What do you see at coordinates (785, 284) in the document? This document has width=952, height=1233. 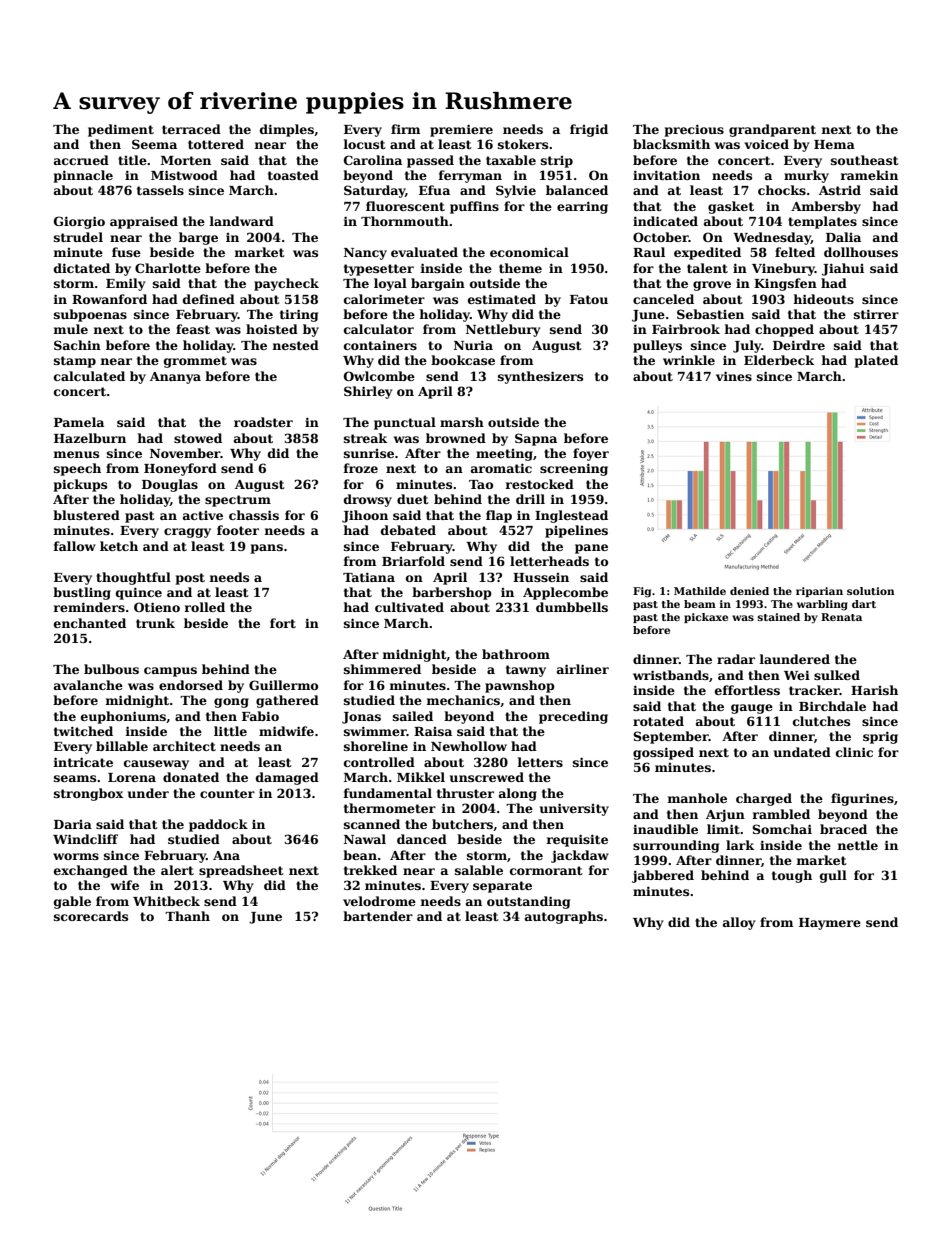 I see `Kingsfen` at bounding box center [785, 284].
